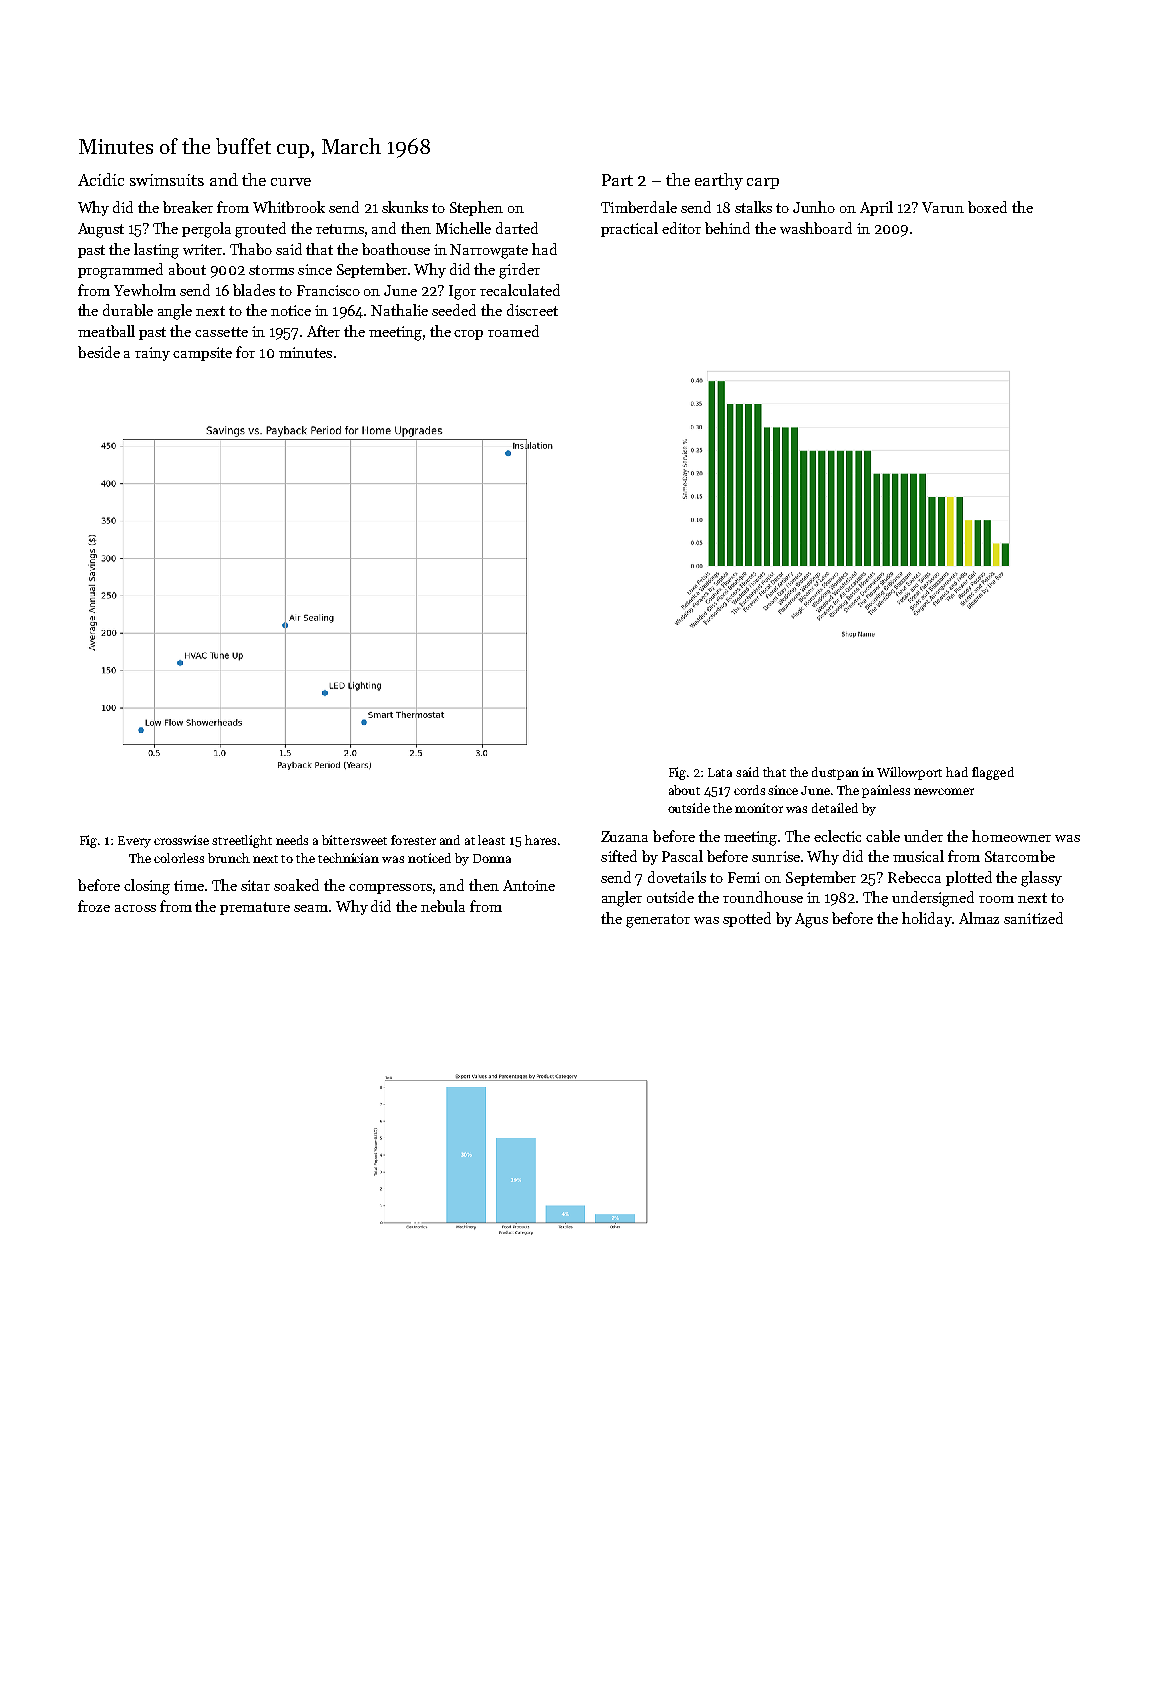  I want to click on breaker, so click(188, 207).
